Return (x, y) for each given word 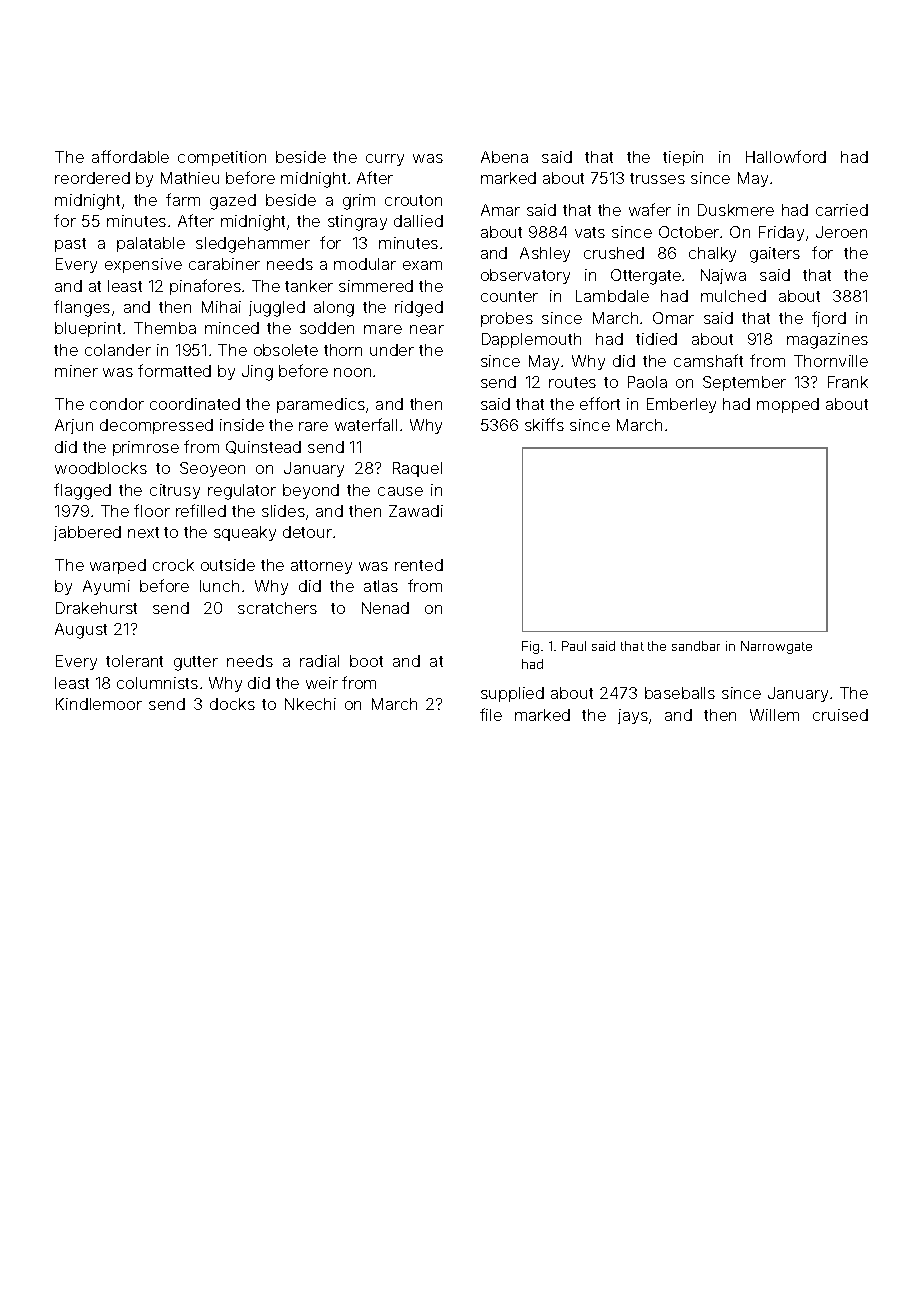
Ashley (545, 254)
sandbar (696, 646)
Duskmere (736, 210)
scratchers (277, 608)
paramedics (321, 405)
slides (283, 511)
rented (419, 565)
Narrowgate (776, 647)
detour (307, 532)
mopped (788, 405)
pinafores (205, 287)
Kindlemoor (99, 704)
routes (572, 382)
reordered (92, 178)
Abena (504, 157)
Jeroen (841, 232)
